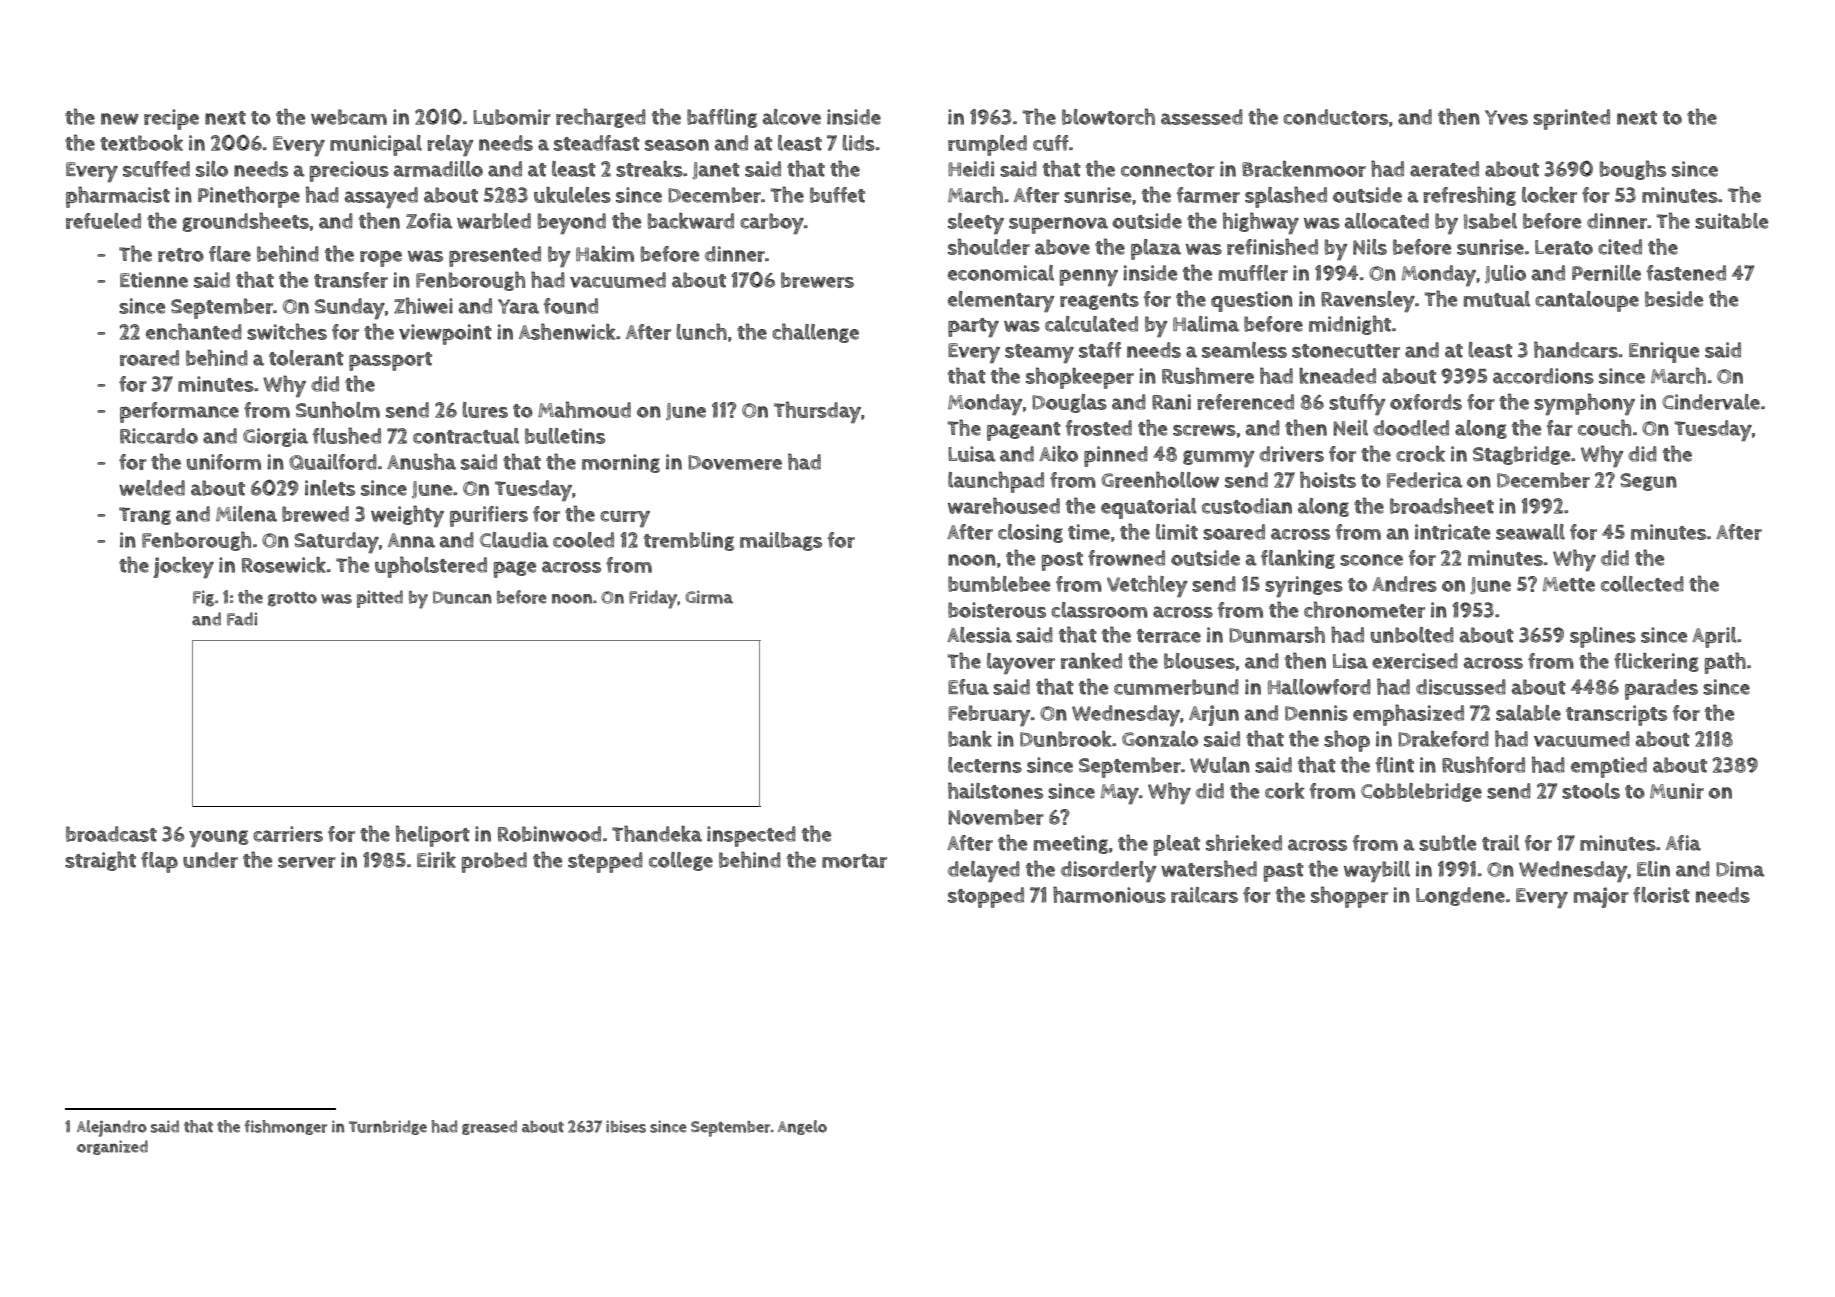 This page has height=1297, width=1835. Describe the element at coordinates (218, 838) in the page. I see `young` at that location.
